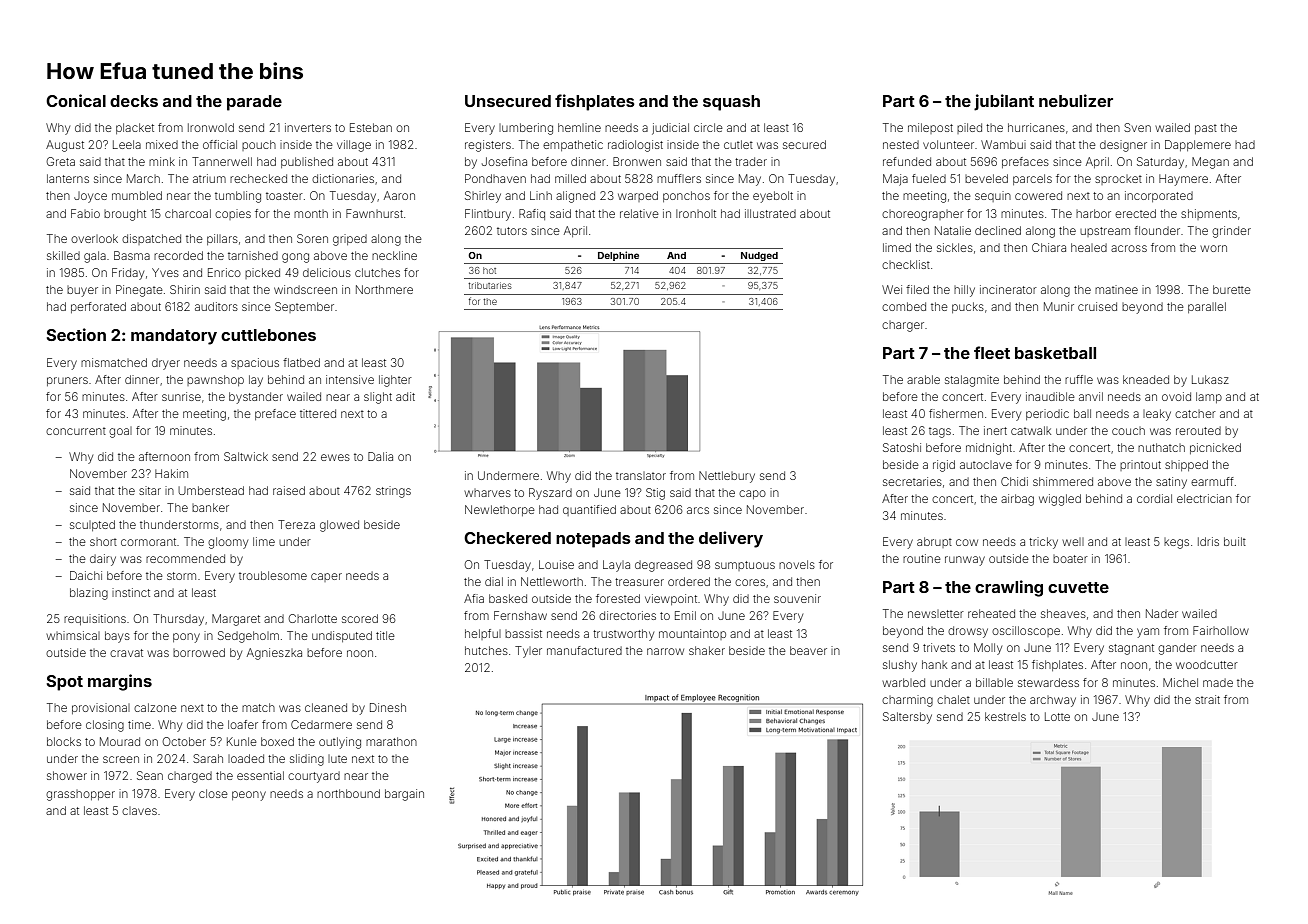 Image resolution: width=1308 pixels, height=924 pixels. Describe the element at coordinates (162, 161) in the page. I see `mink` at that location.
